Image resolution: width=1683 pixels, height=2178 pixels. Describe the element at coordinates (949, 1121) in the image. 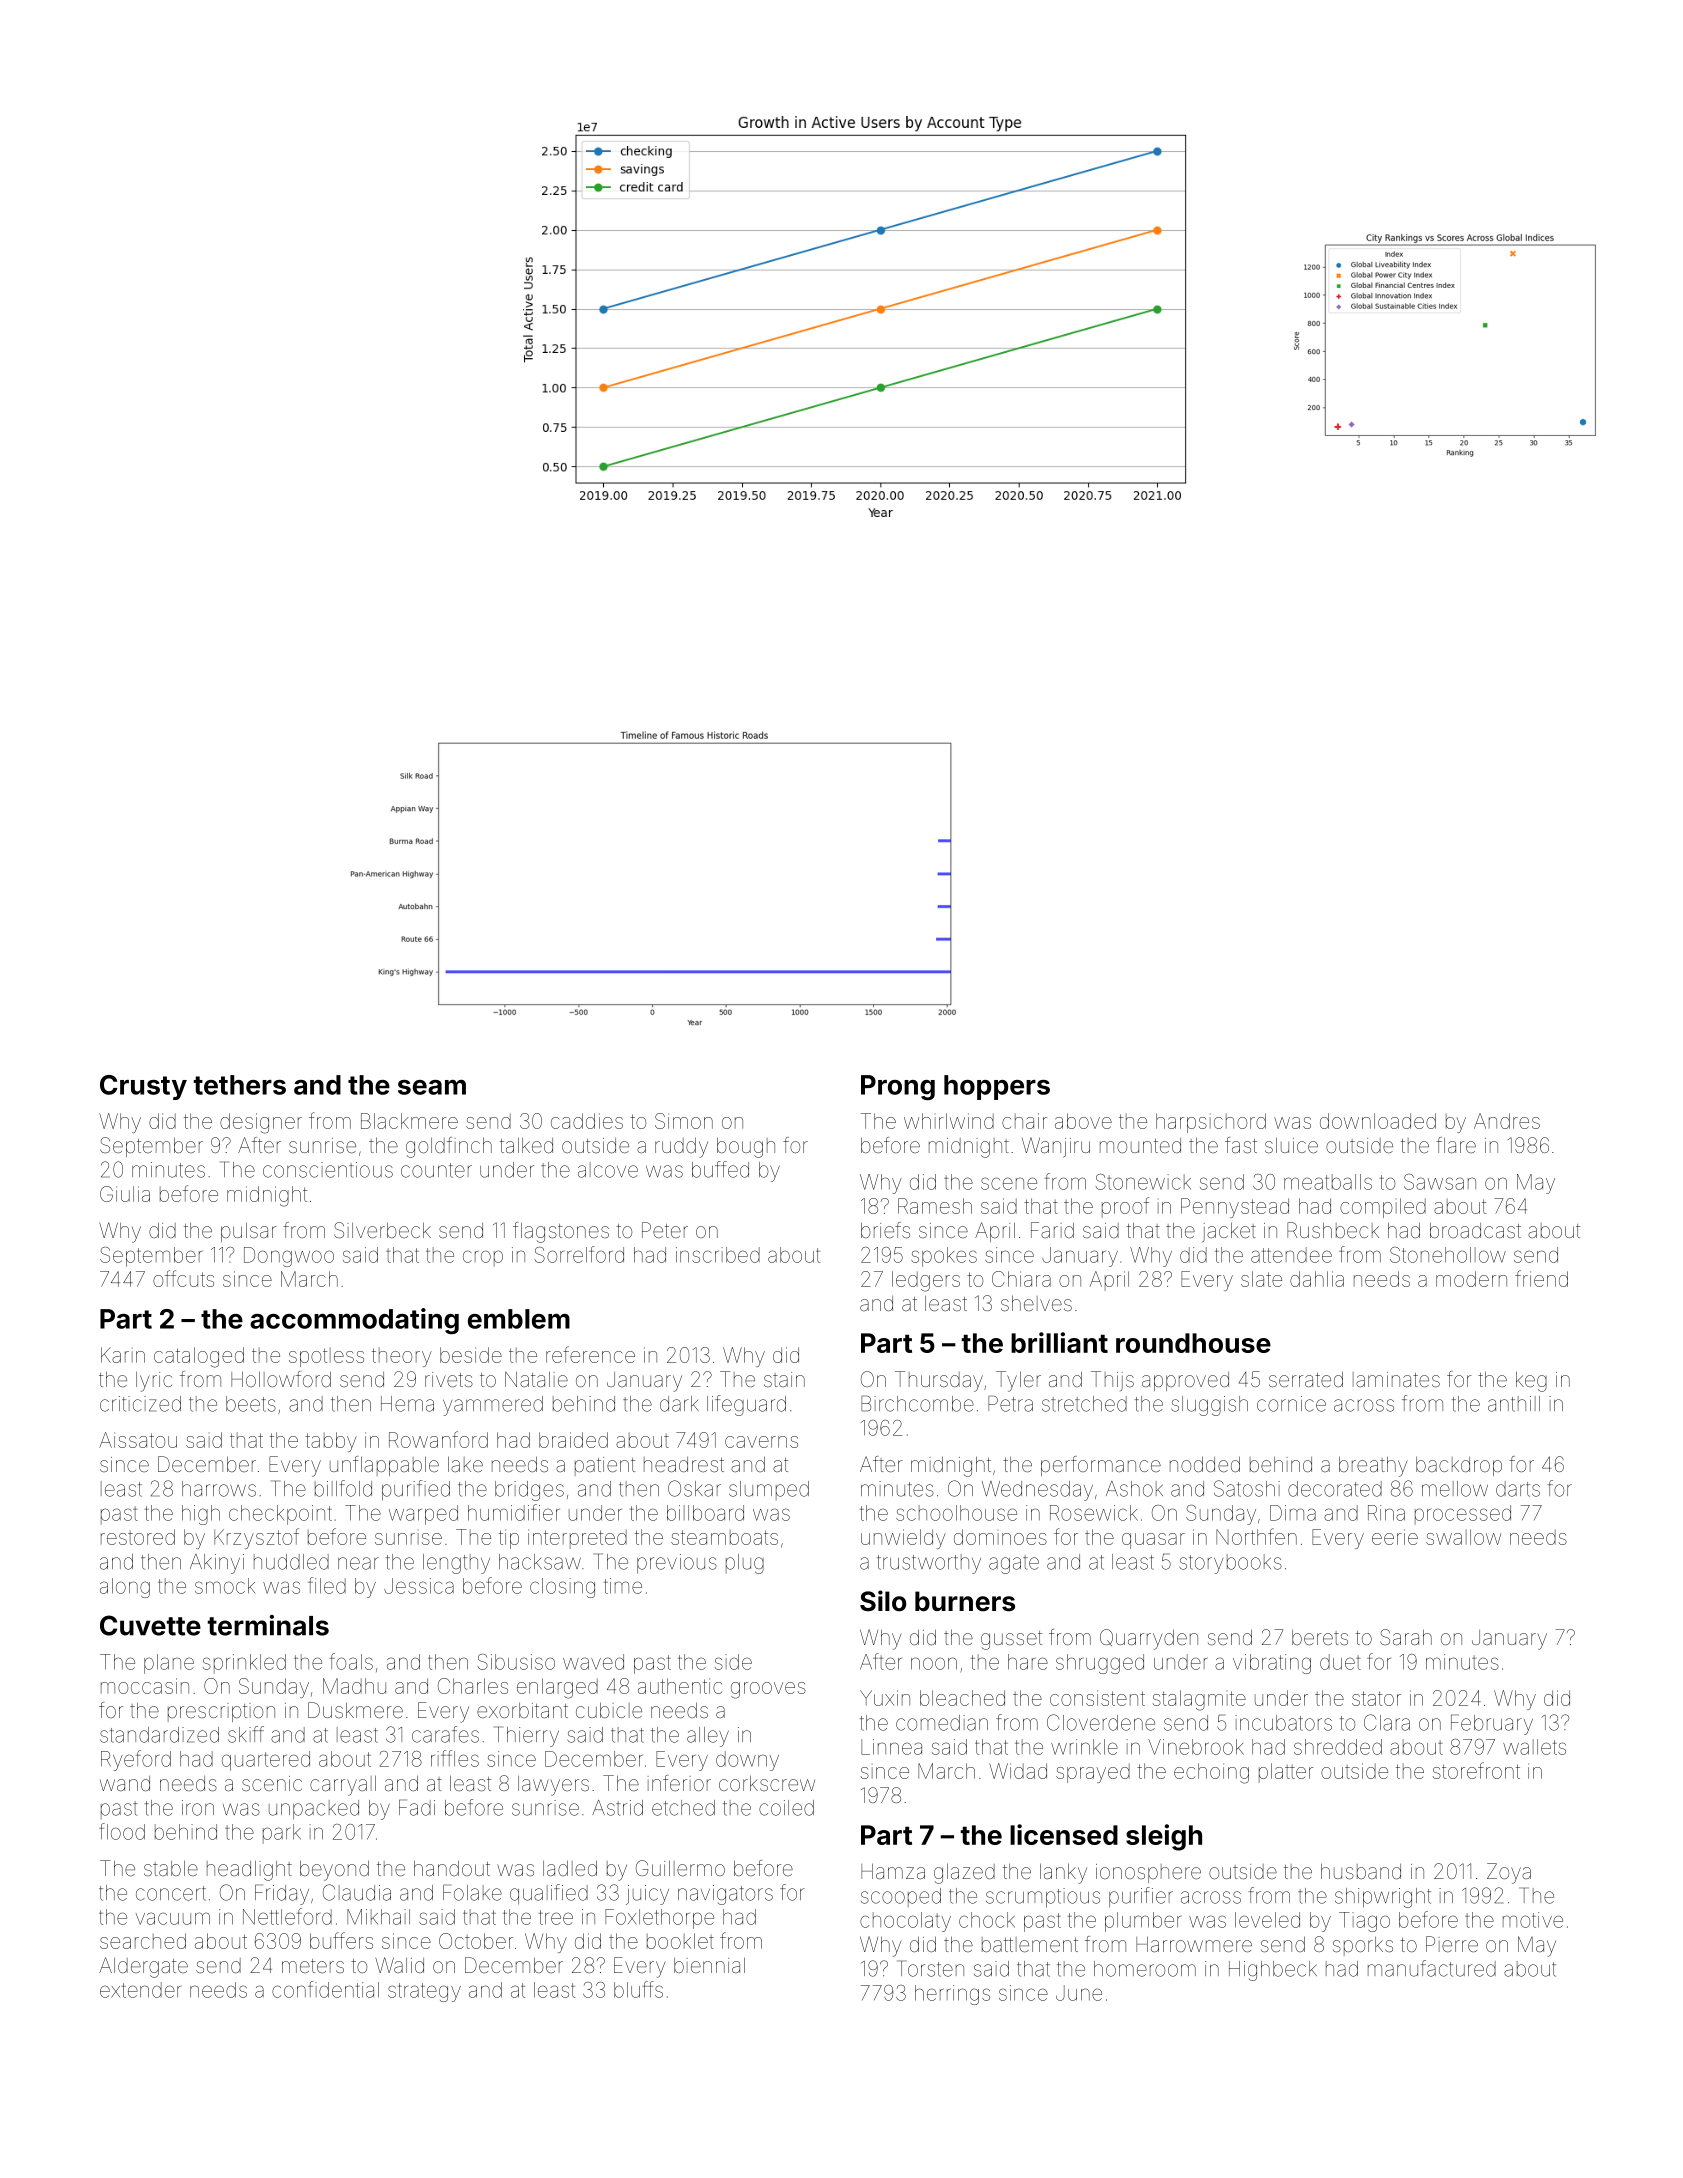

I see `whirlwind` at that location.
